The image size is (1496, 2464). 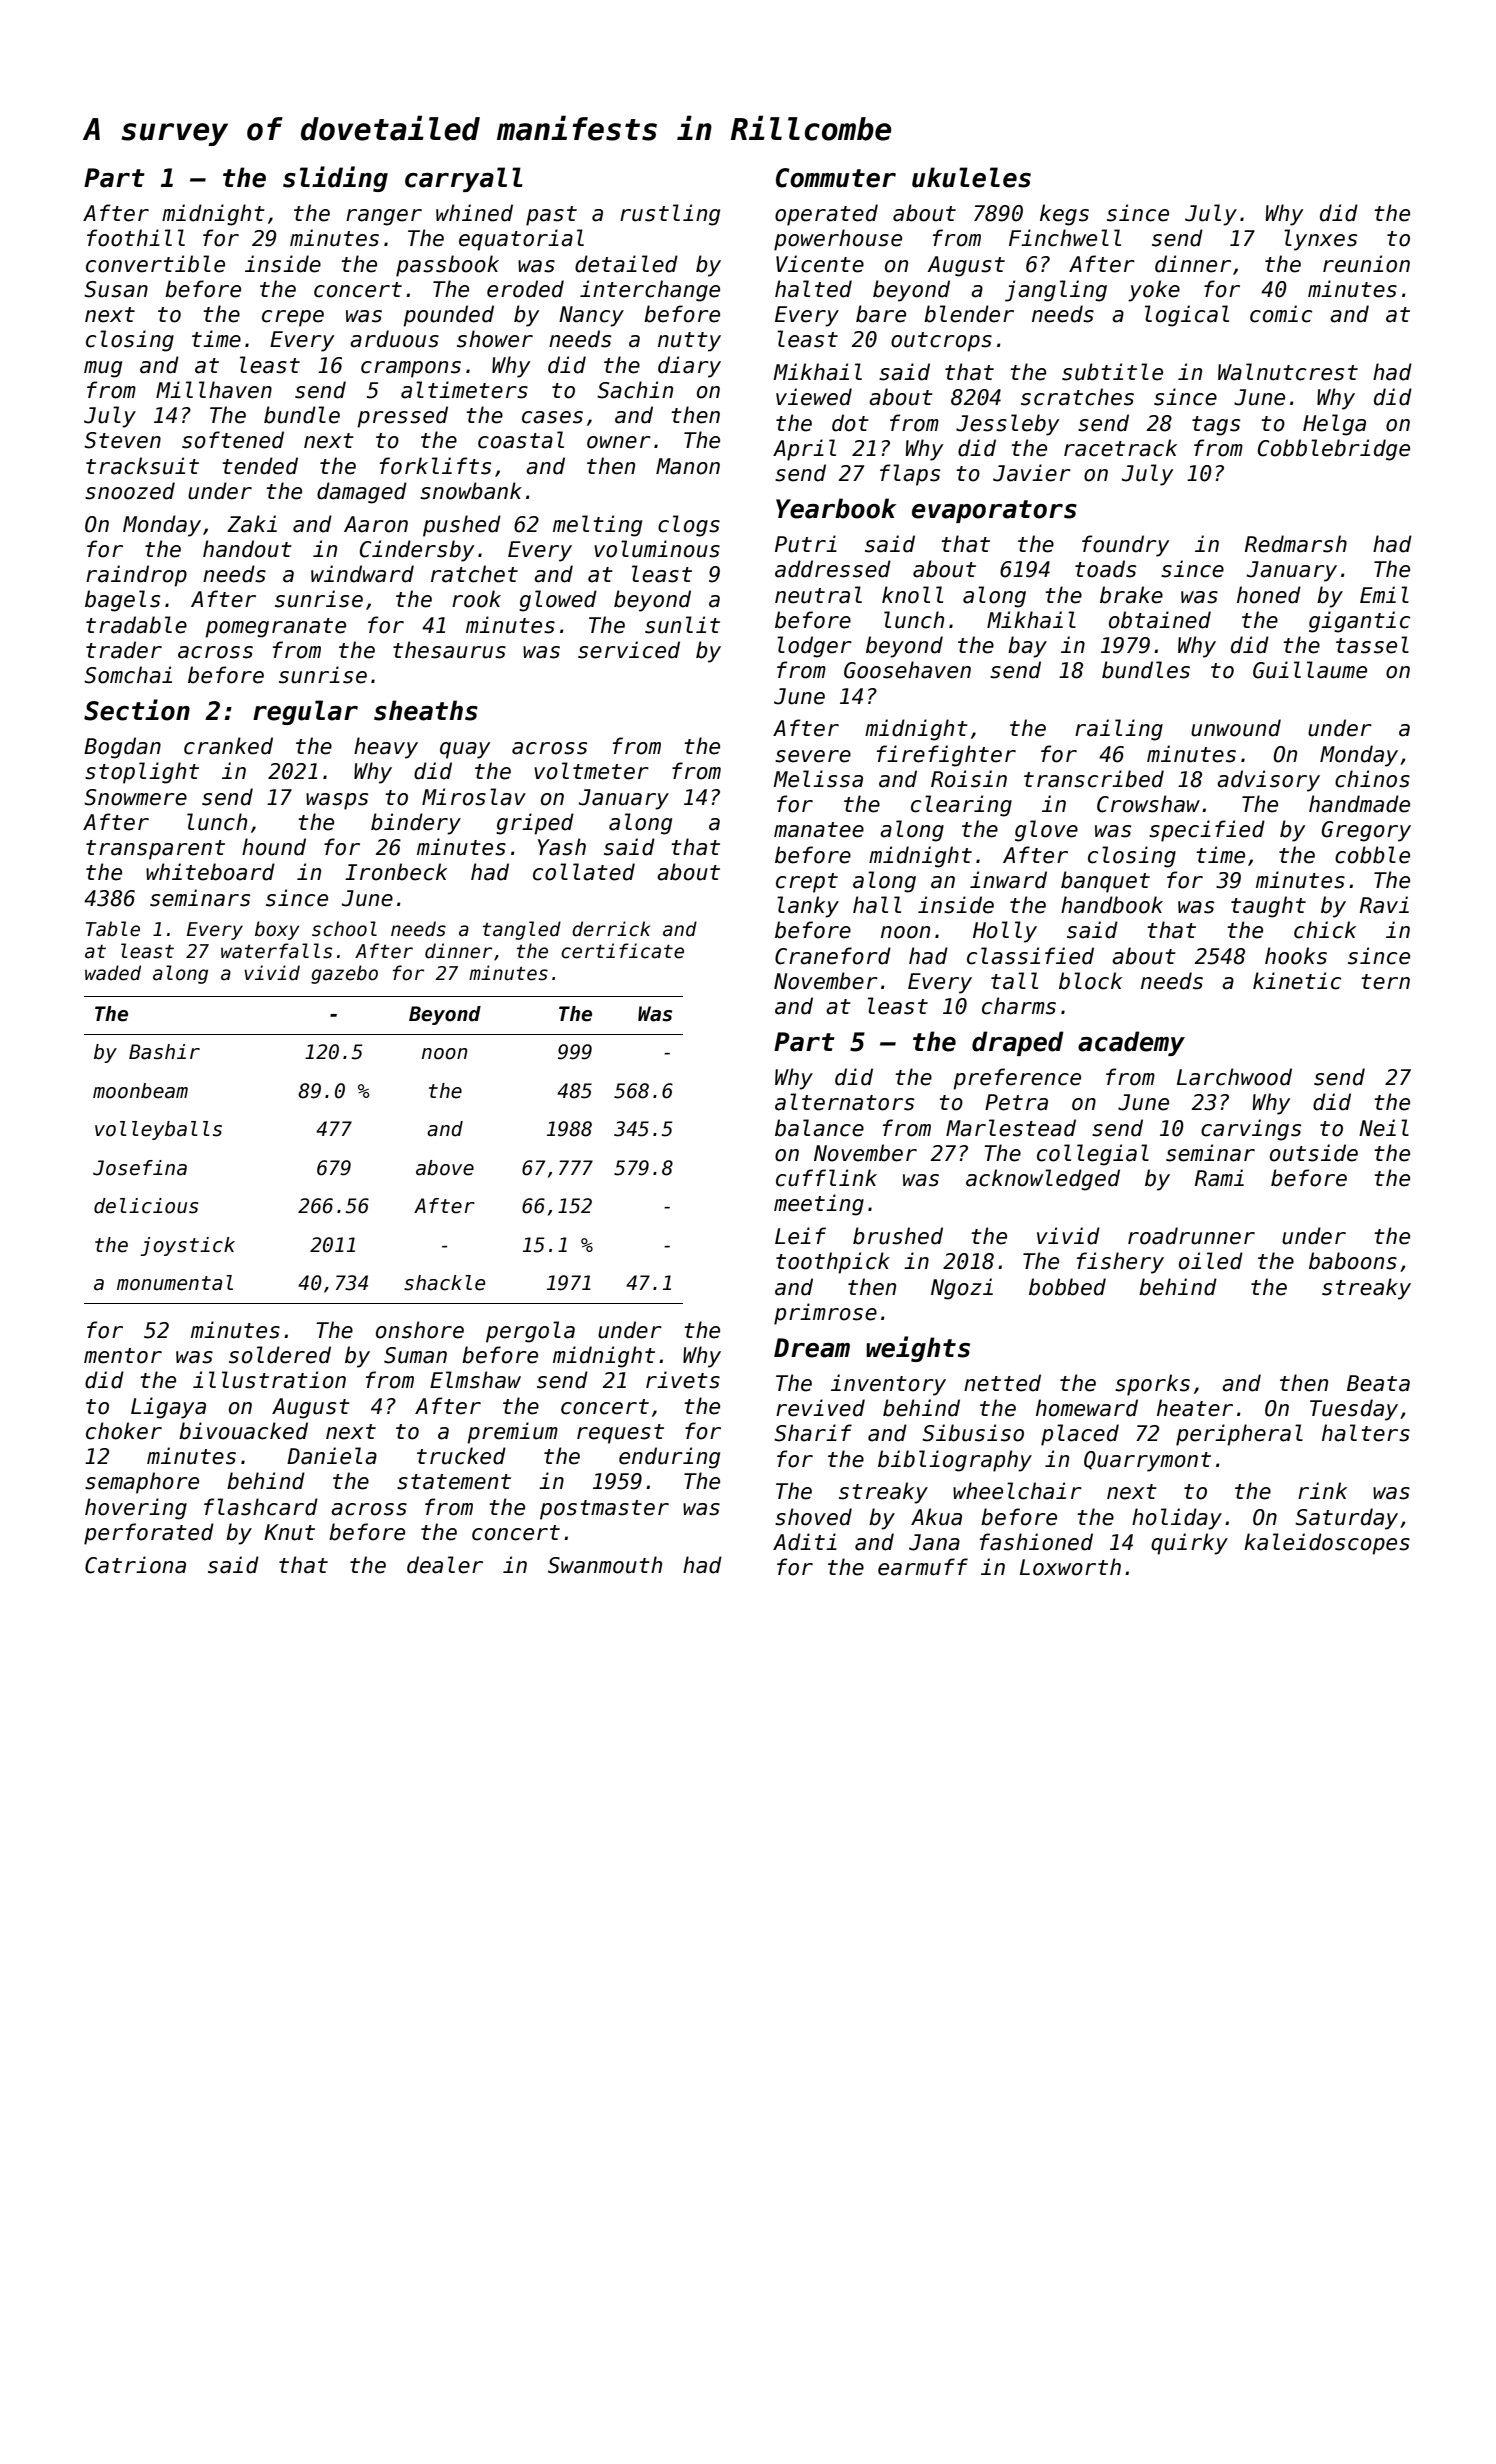 What do you see at coordinates (1314, 1153) in the image?
I see `outside` at bounding box center [1314, 1153].
